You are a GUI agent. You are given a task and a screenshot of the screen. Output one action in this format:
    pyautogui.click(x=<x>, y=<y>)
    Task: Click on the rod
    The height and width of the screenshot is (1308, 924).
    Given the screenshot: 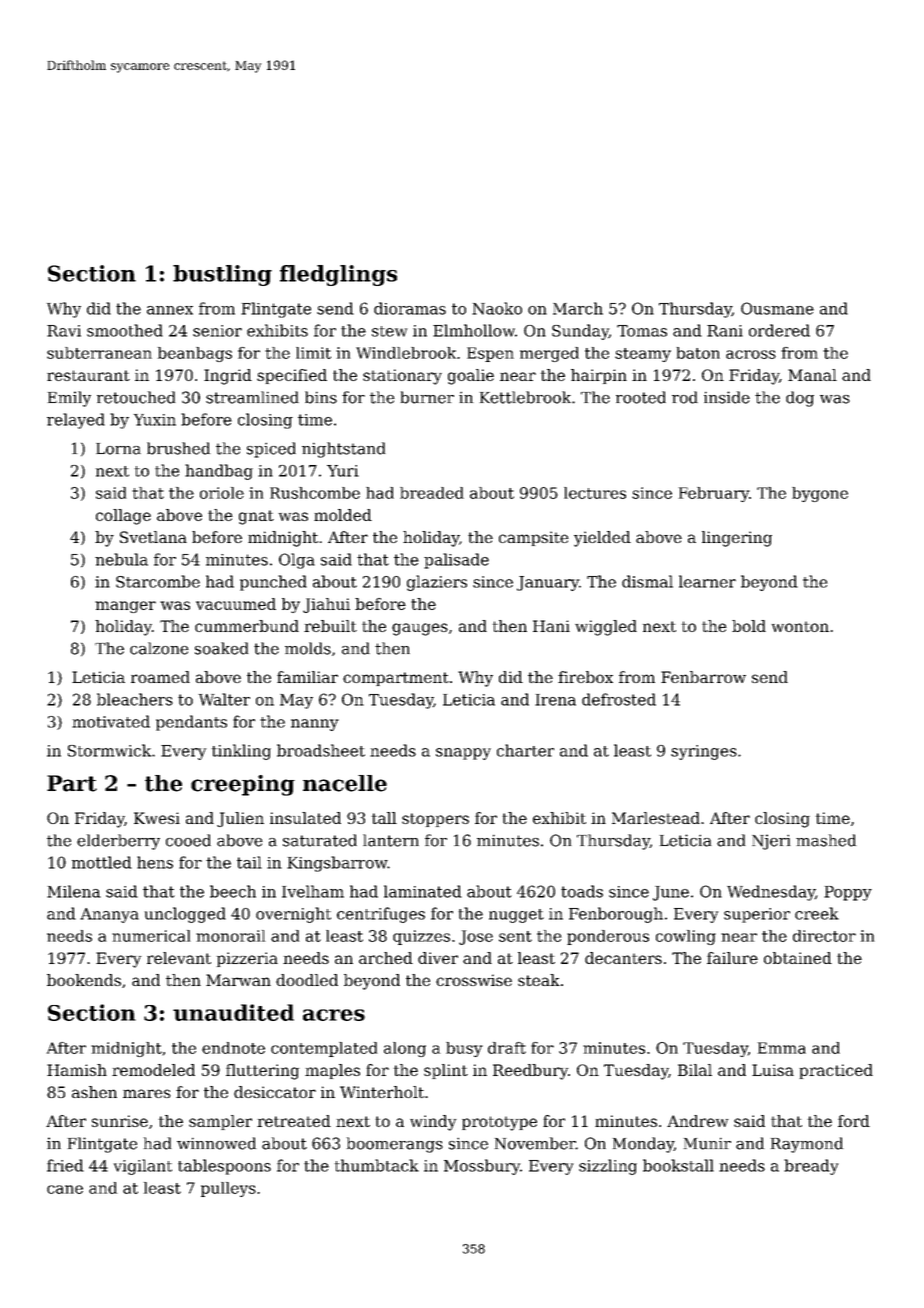 What is the action you would take?
    pyautogui.click(x=685, y=397)
